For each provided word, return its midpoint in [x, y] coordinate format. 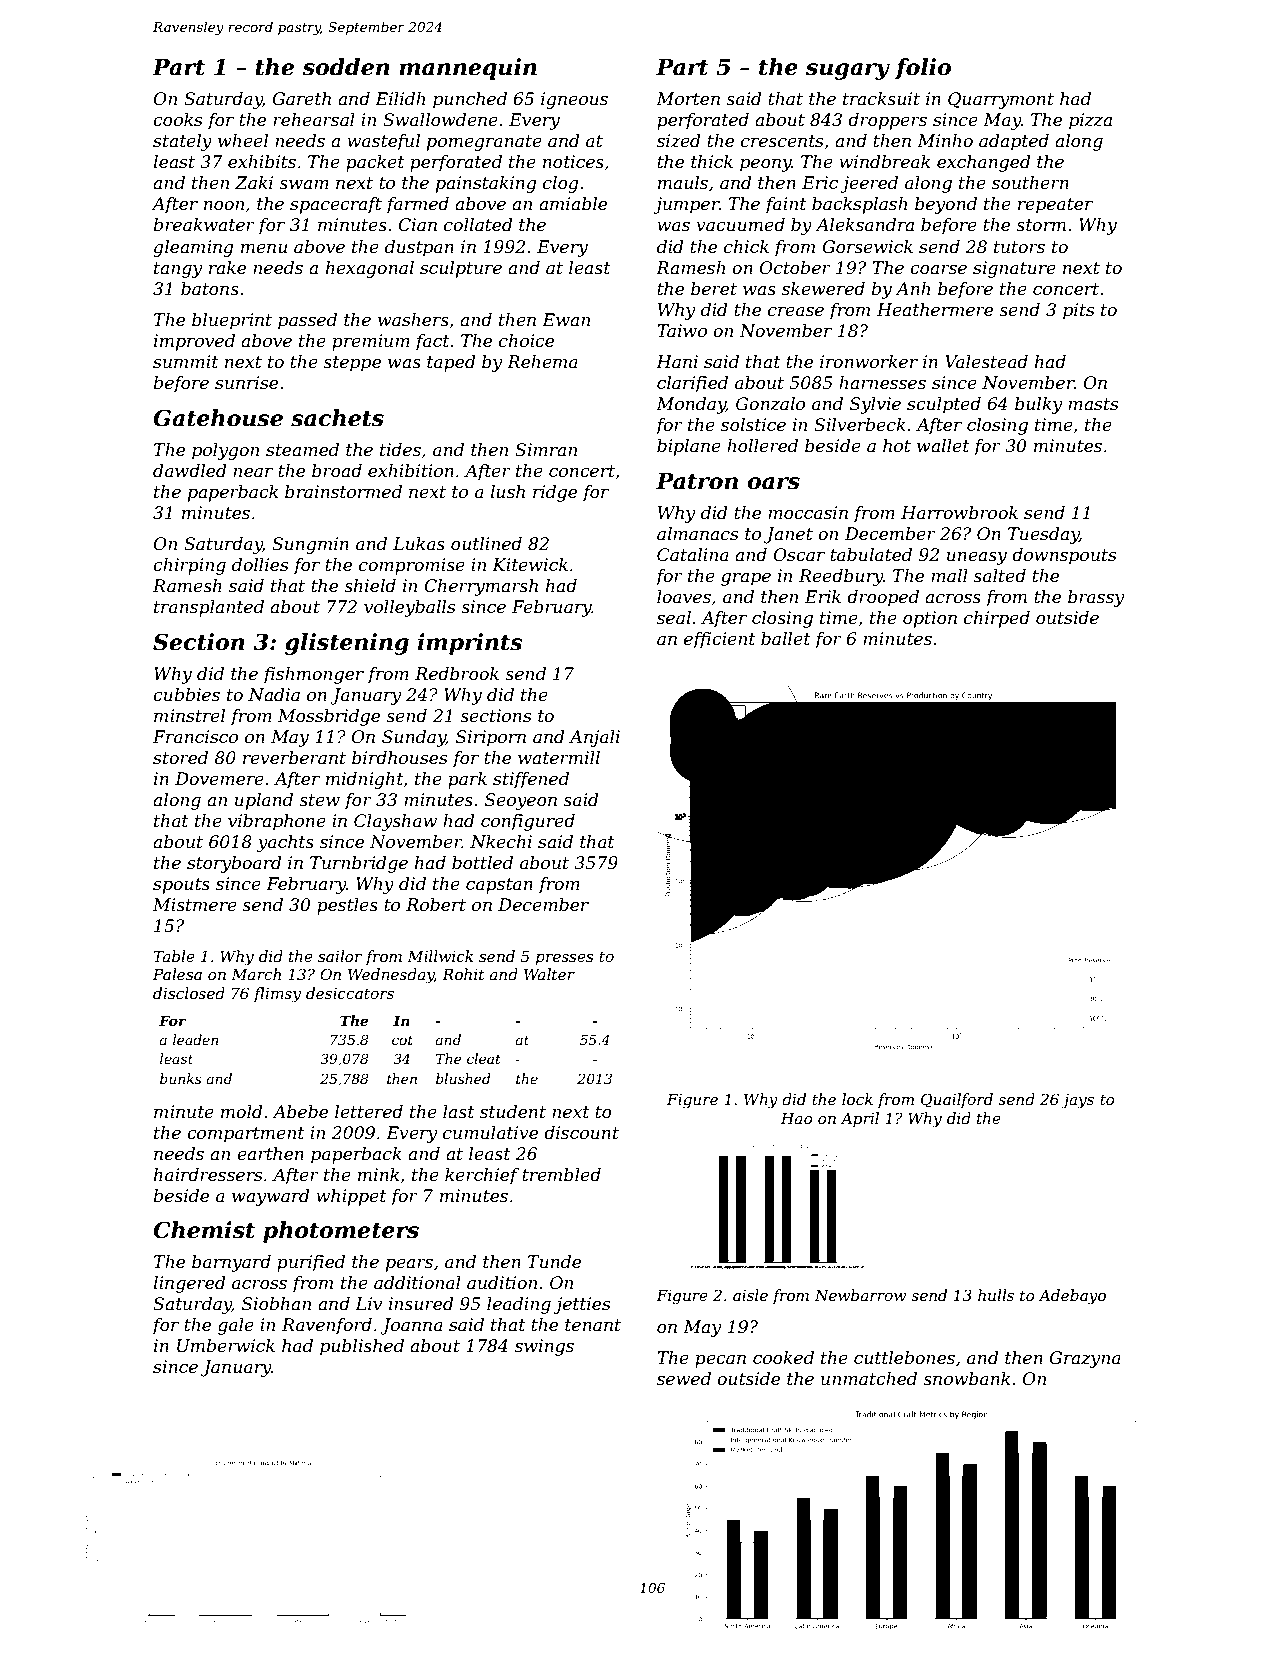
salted [999, 576]
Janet [788, 535]
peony [766, 165]
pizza [1090, 121]
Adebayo [1072, 1297]
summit [186, 362]
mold [242, 1111]
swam [304, 184]
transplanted [209, 608]
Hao [797, 1118]
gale [236, 1326]
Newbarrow [860, 1295]
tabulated [871, 554]
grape [746, 579]
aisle [750, 1295]
